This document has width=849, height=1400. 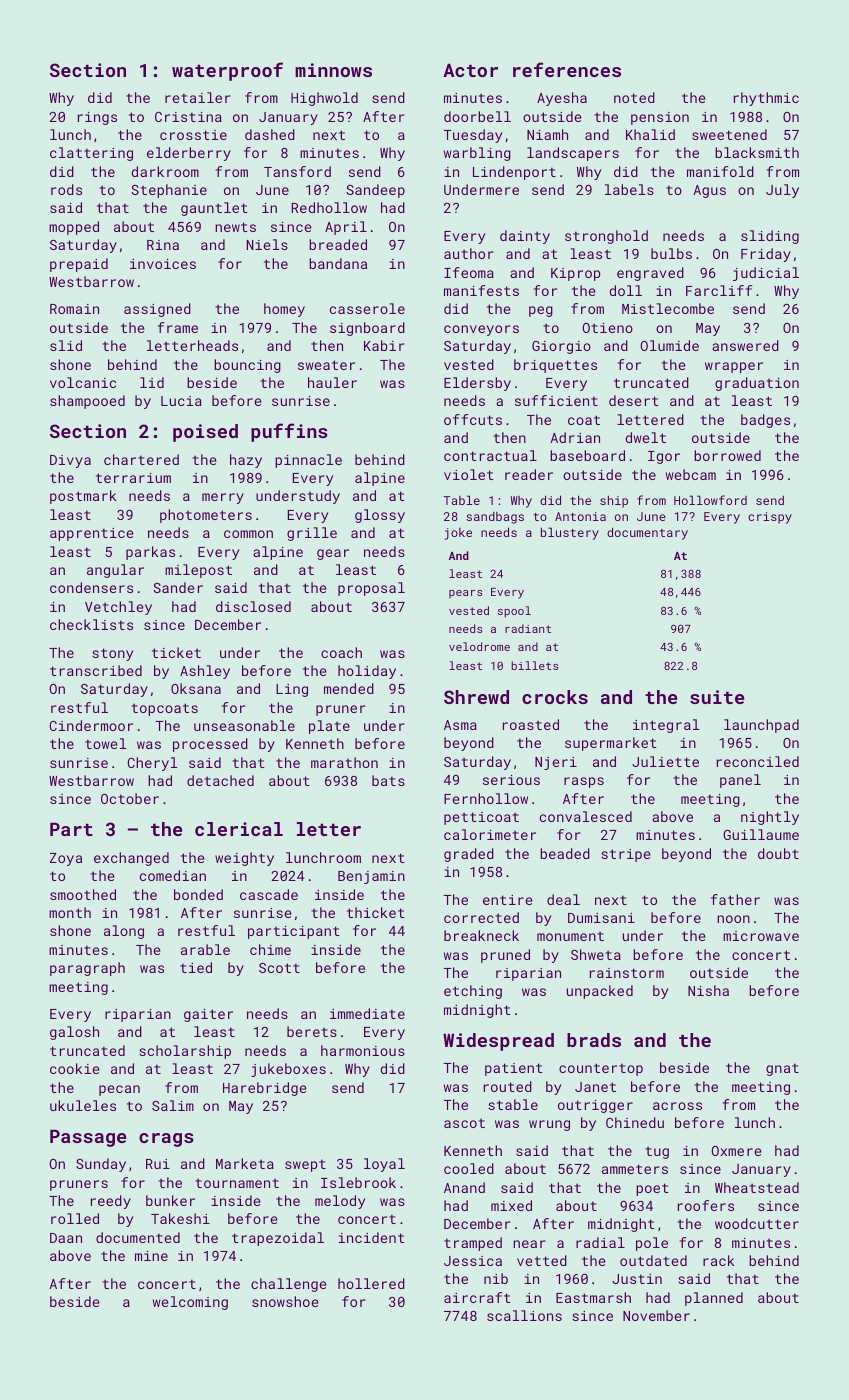 What do you see at coordinates (563, 899) in the document?
I see `deal` at bounding box center [563, 899].
